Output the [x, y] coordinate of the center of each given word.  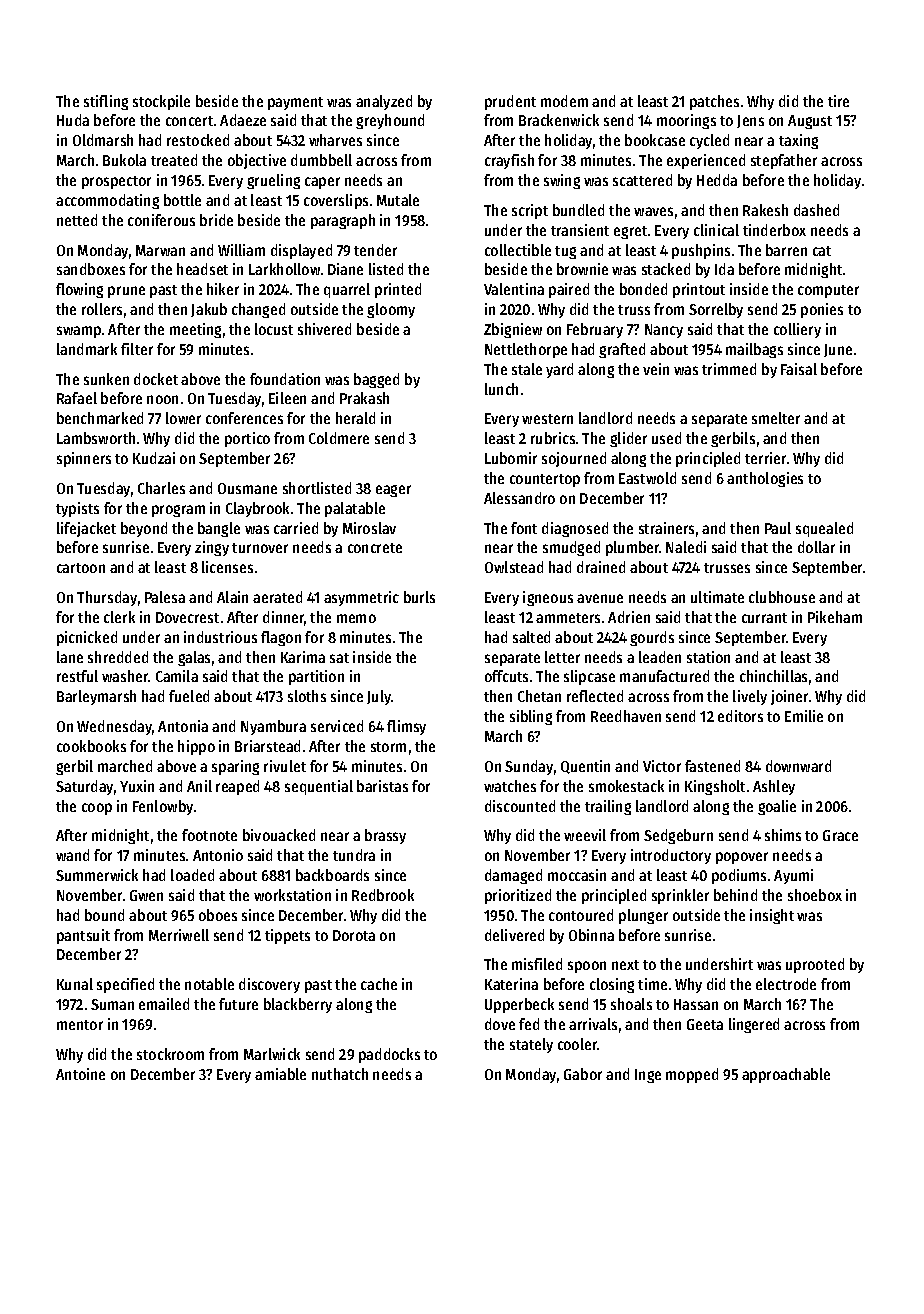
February [595, 330]
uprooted [815, 965]
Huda [73, 120]
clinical [716, 230]
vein [656, 369]
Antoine [80, 1074]
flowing [79, 290]
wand [72, 855]
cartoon [81, 568]
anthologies [765, 479]
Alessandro [519, 498]
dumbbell [321, 160]
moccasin [577, 875]
